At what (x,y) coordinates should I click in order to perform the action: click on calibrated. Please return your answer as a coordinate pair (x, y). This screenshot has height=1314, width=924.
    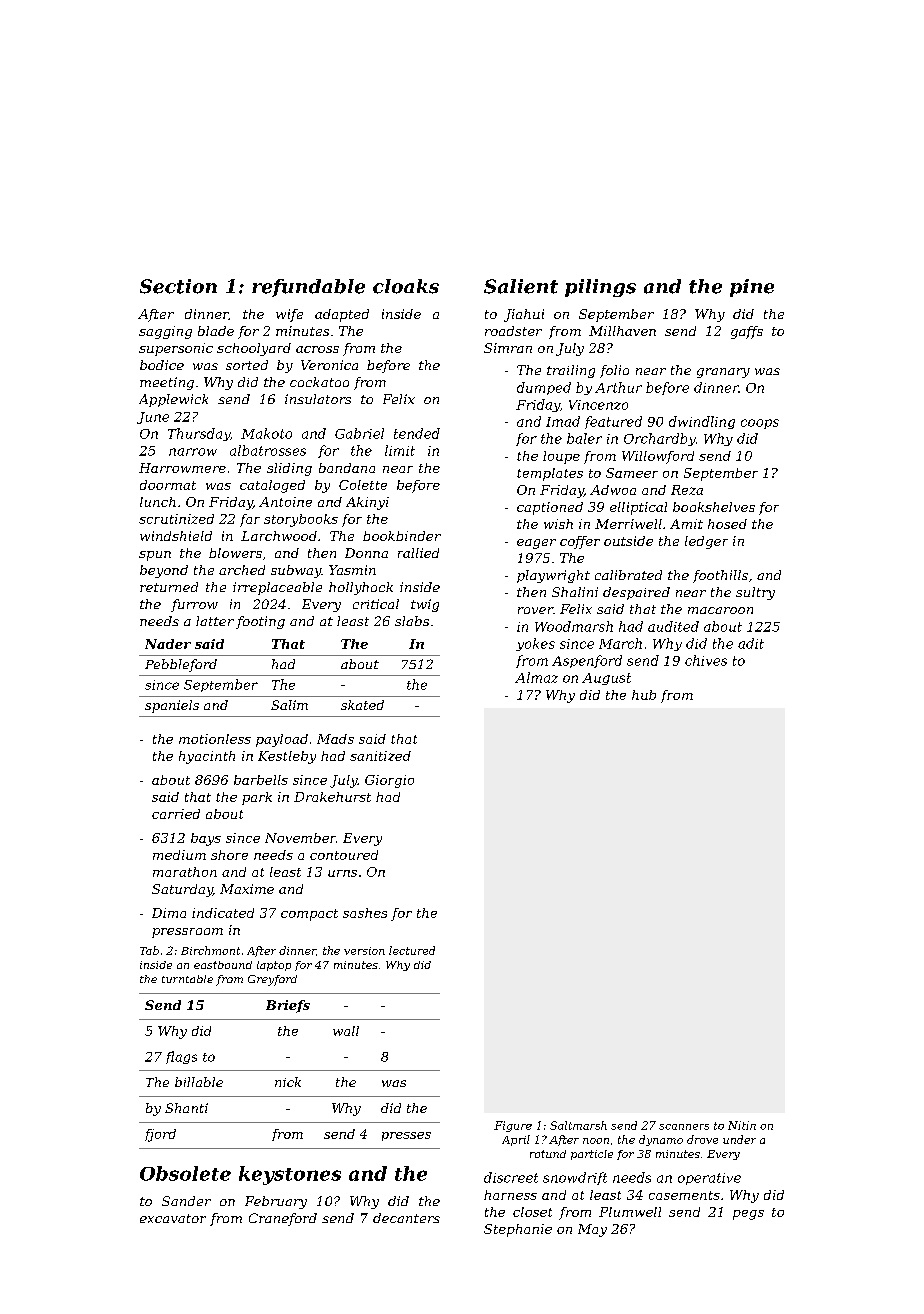
    Looking at the image, I should click on (628, 575).
